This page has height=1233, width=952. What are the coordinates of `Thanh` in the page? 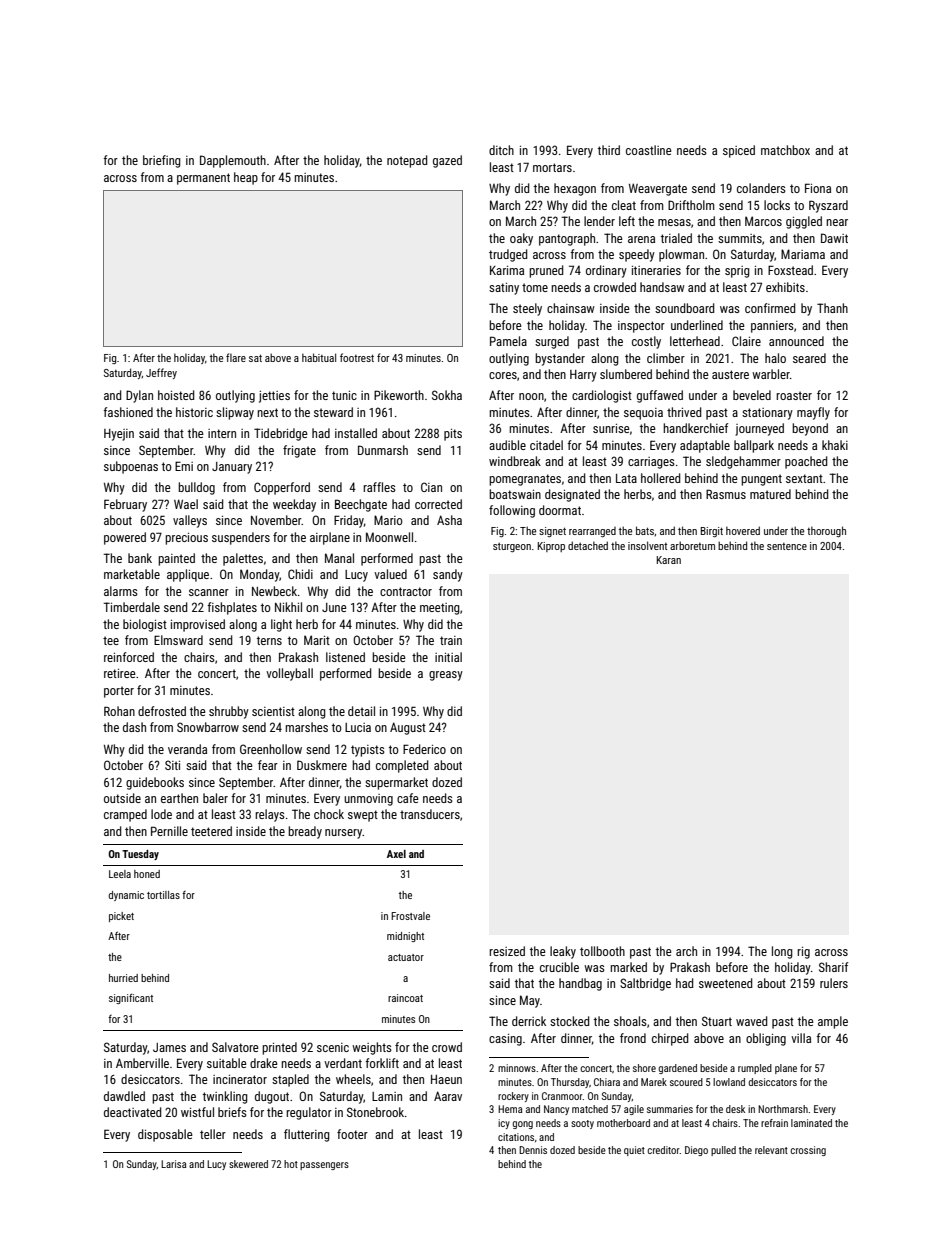 It's located at (832, 308).
